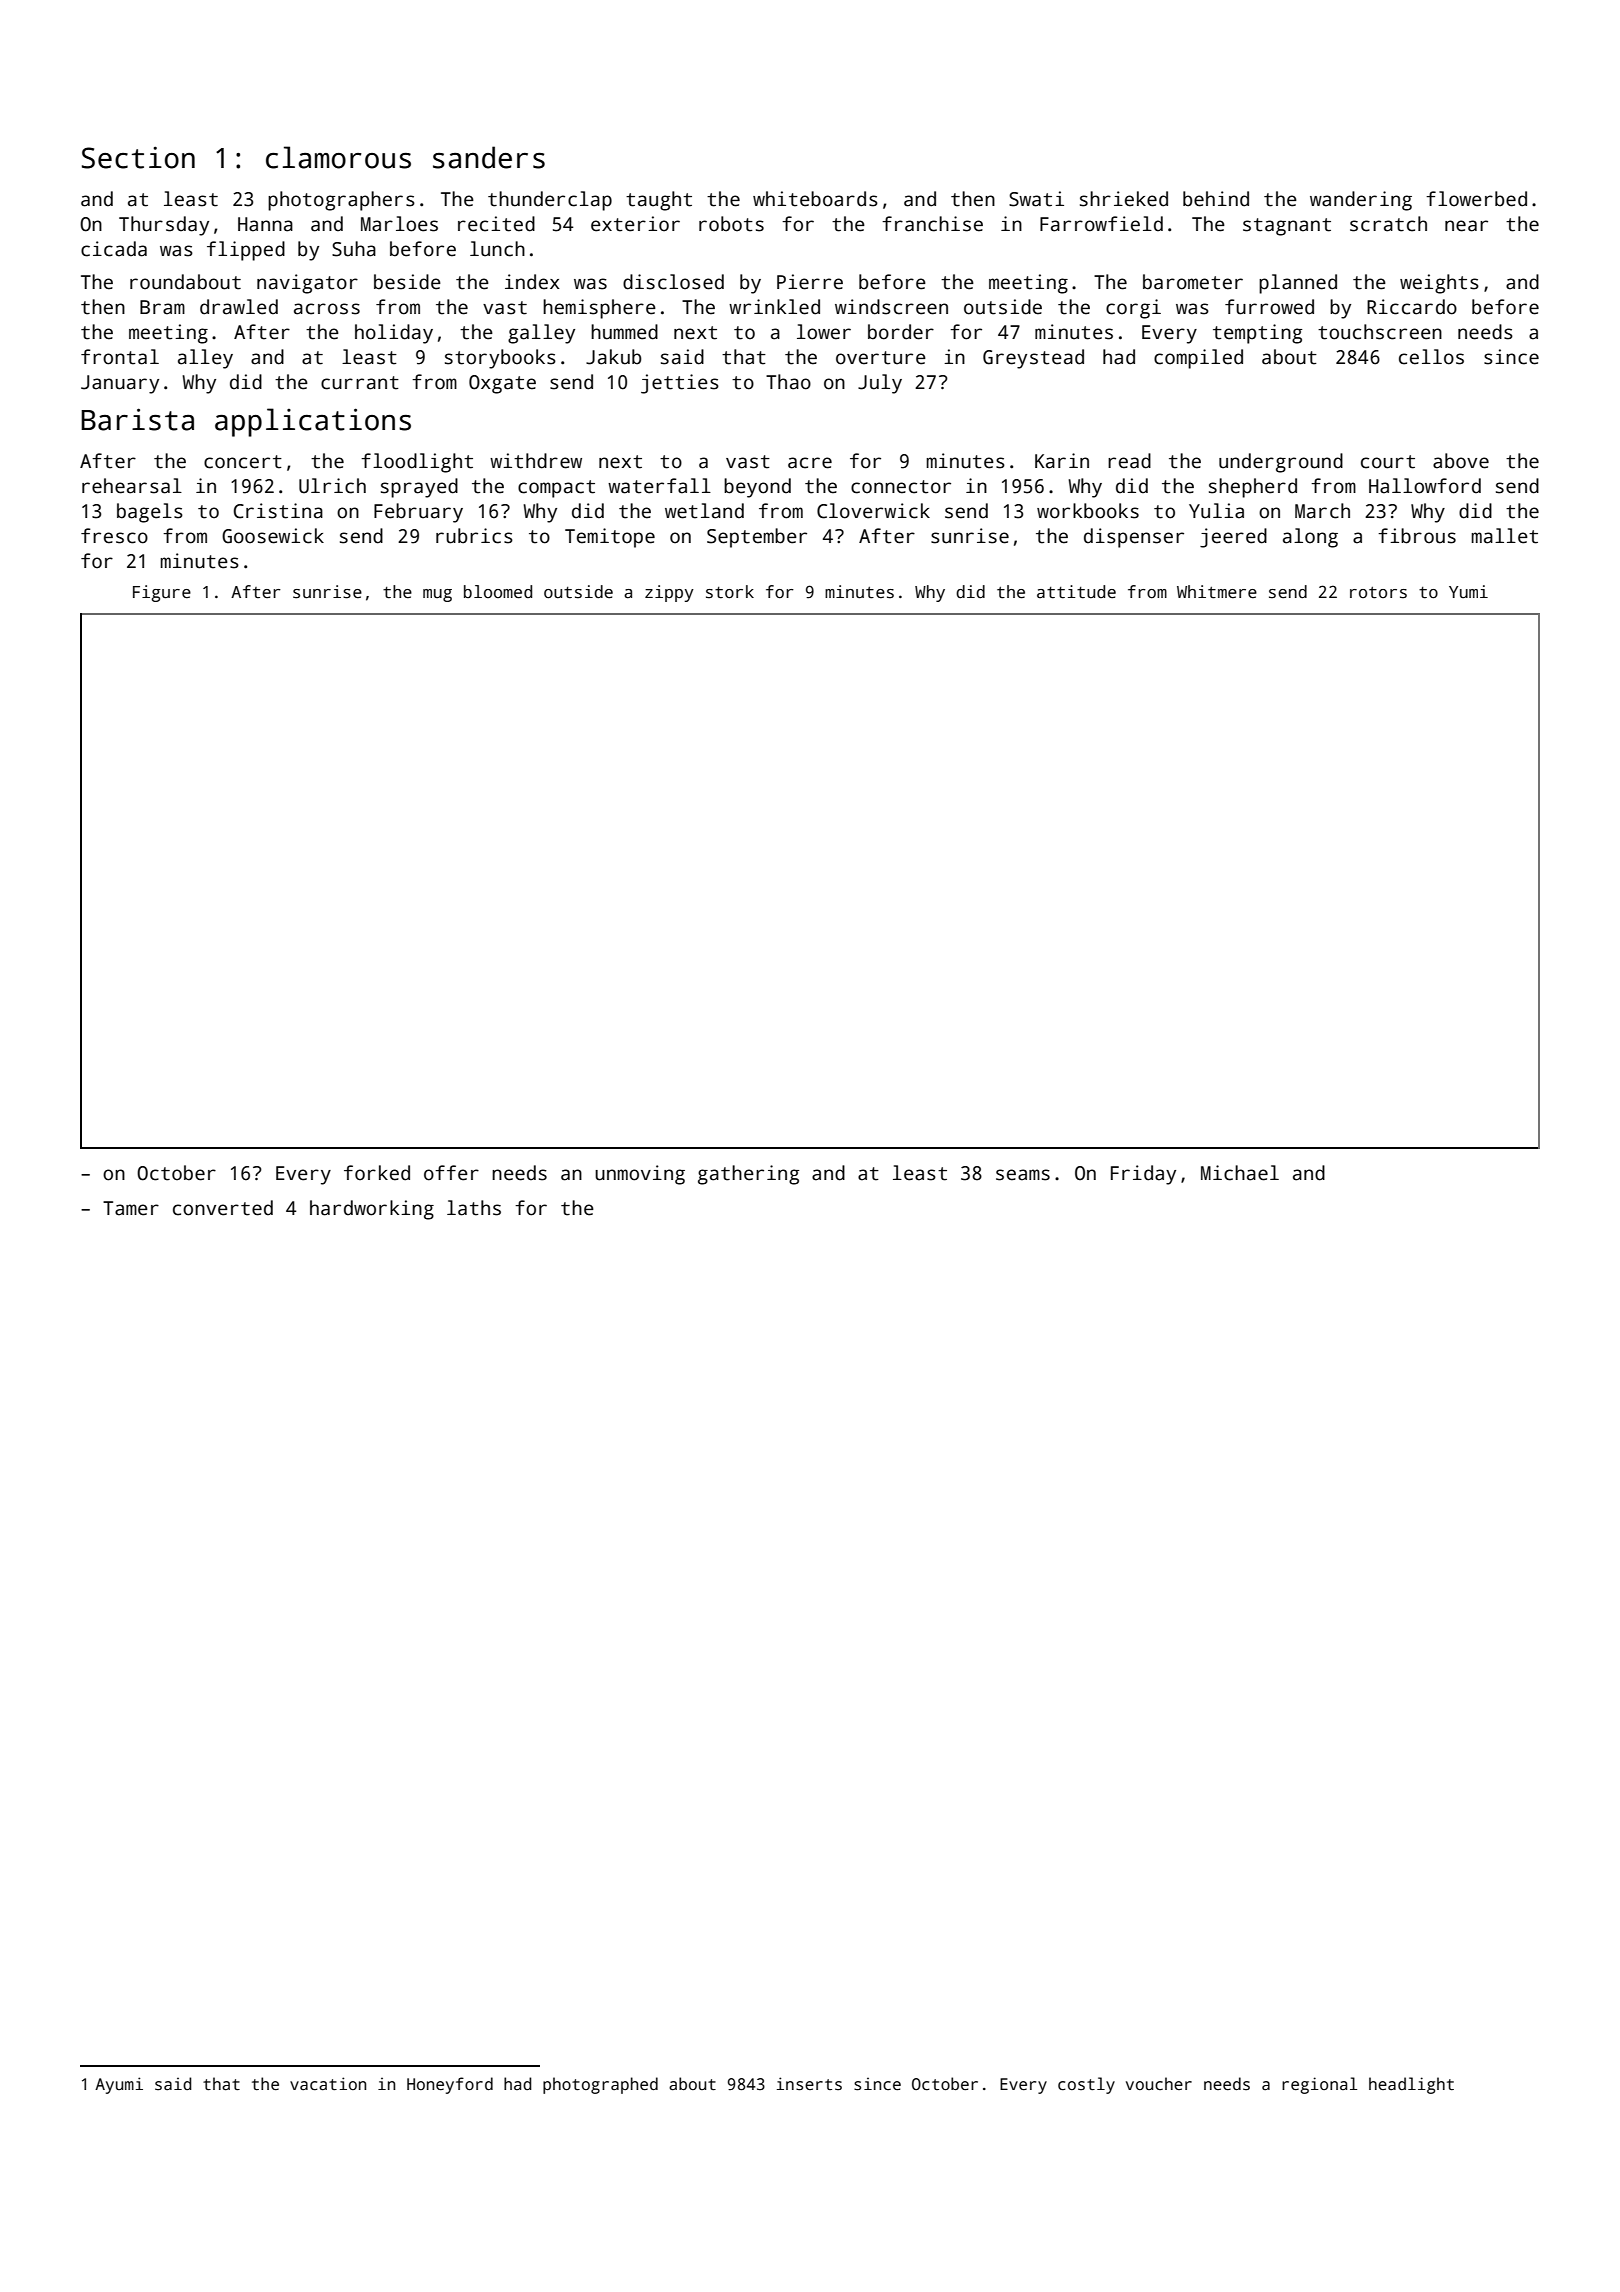  Describe the element at coordinates (1240, 1173) in the page. I see `Michael` at that location.
